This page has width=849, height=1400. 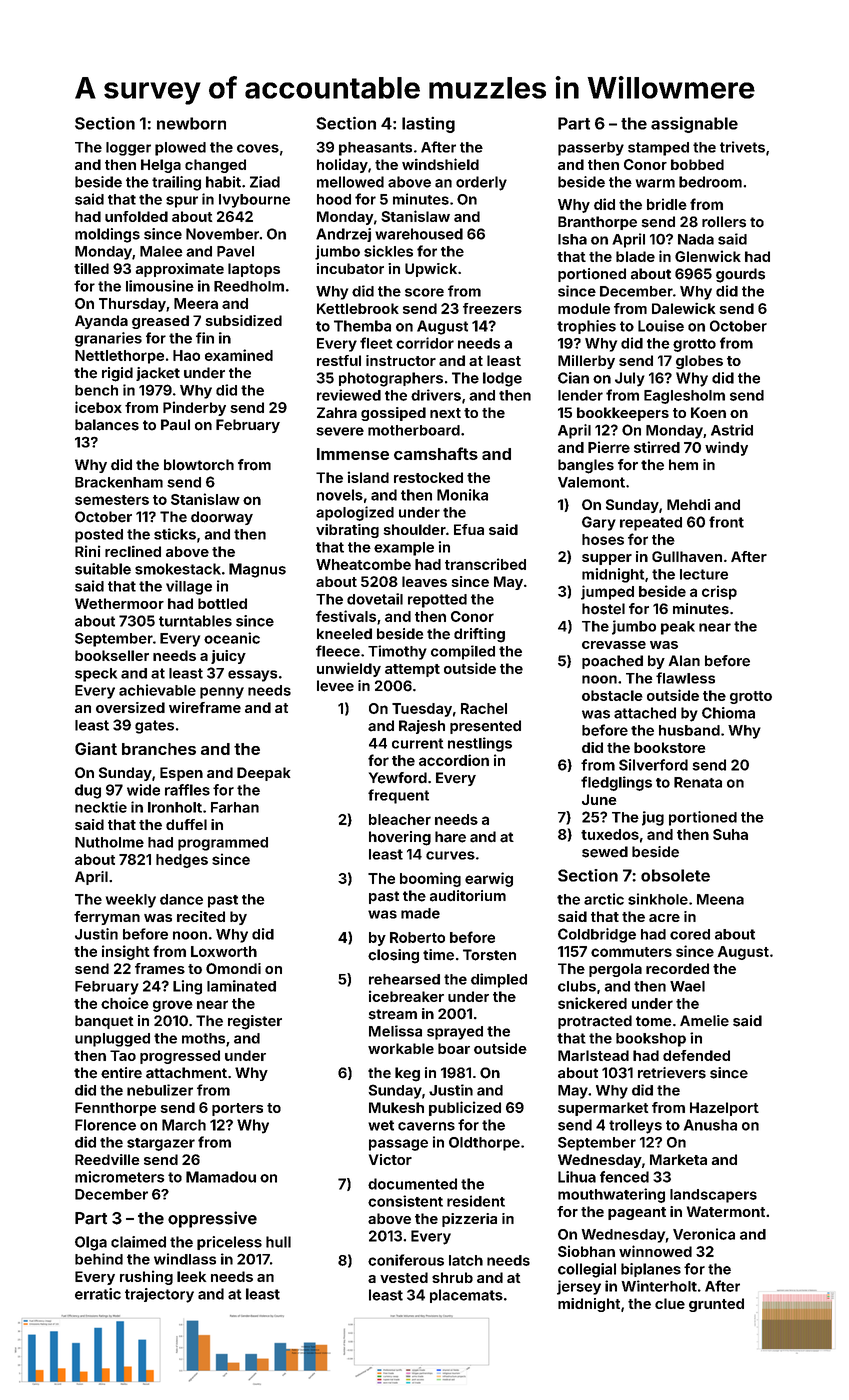 I want to click on erratic, so click(x=98, y=1294).
